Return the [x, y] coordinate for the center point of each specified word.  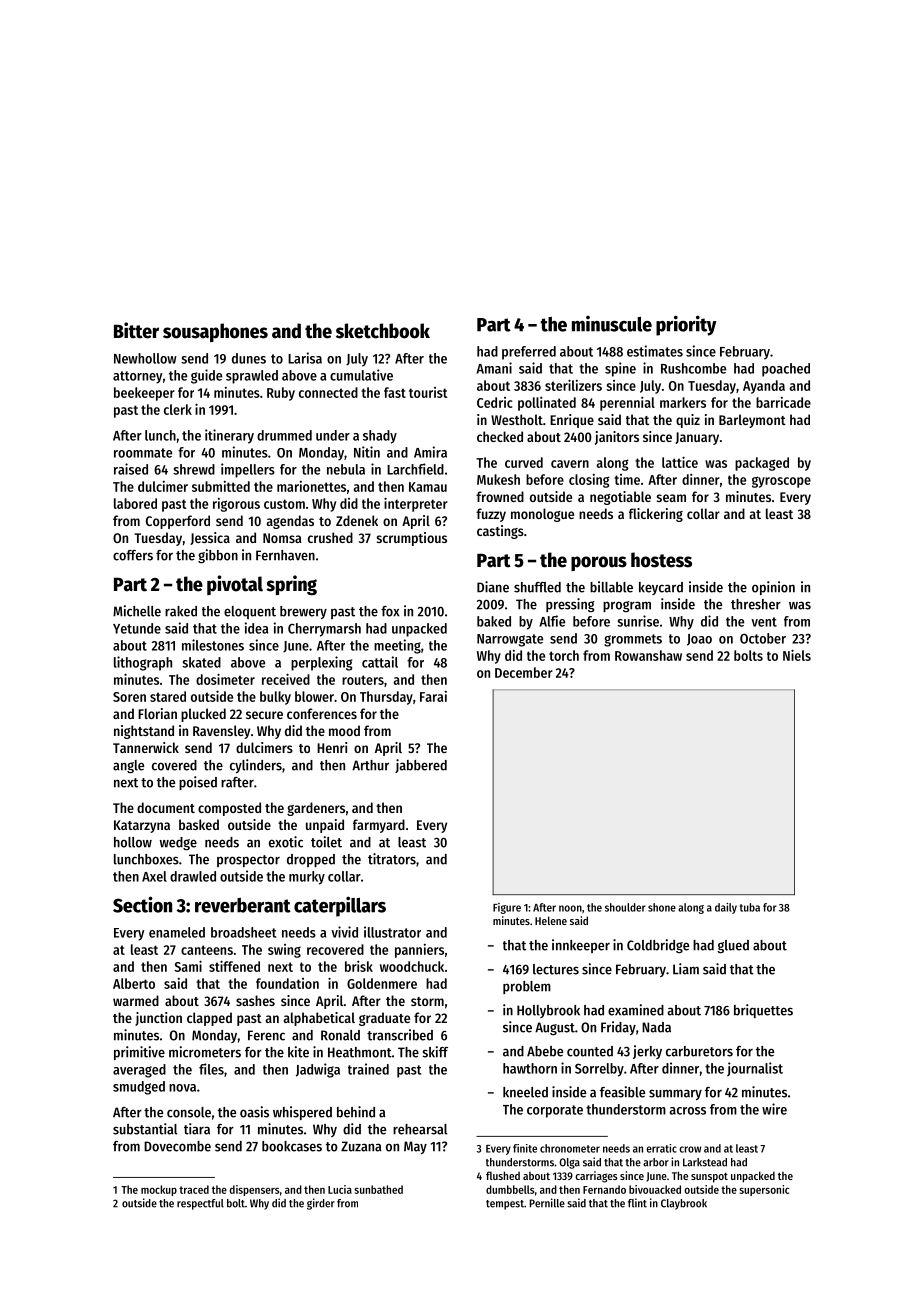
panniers [419, 951]
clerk [178, 409]
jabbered [421, 766]
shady [380, 437]
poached [786, 370]
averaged [139, 1071]
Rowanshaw [648, 655]
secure [264, 715]
